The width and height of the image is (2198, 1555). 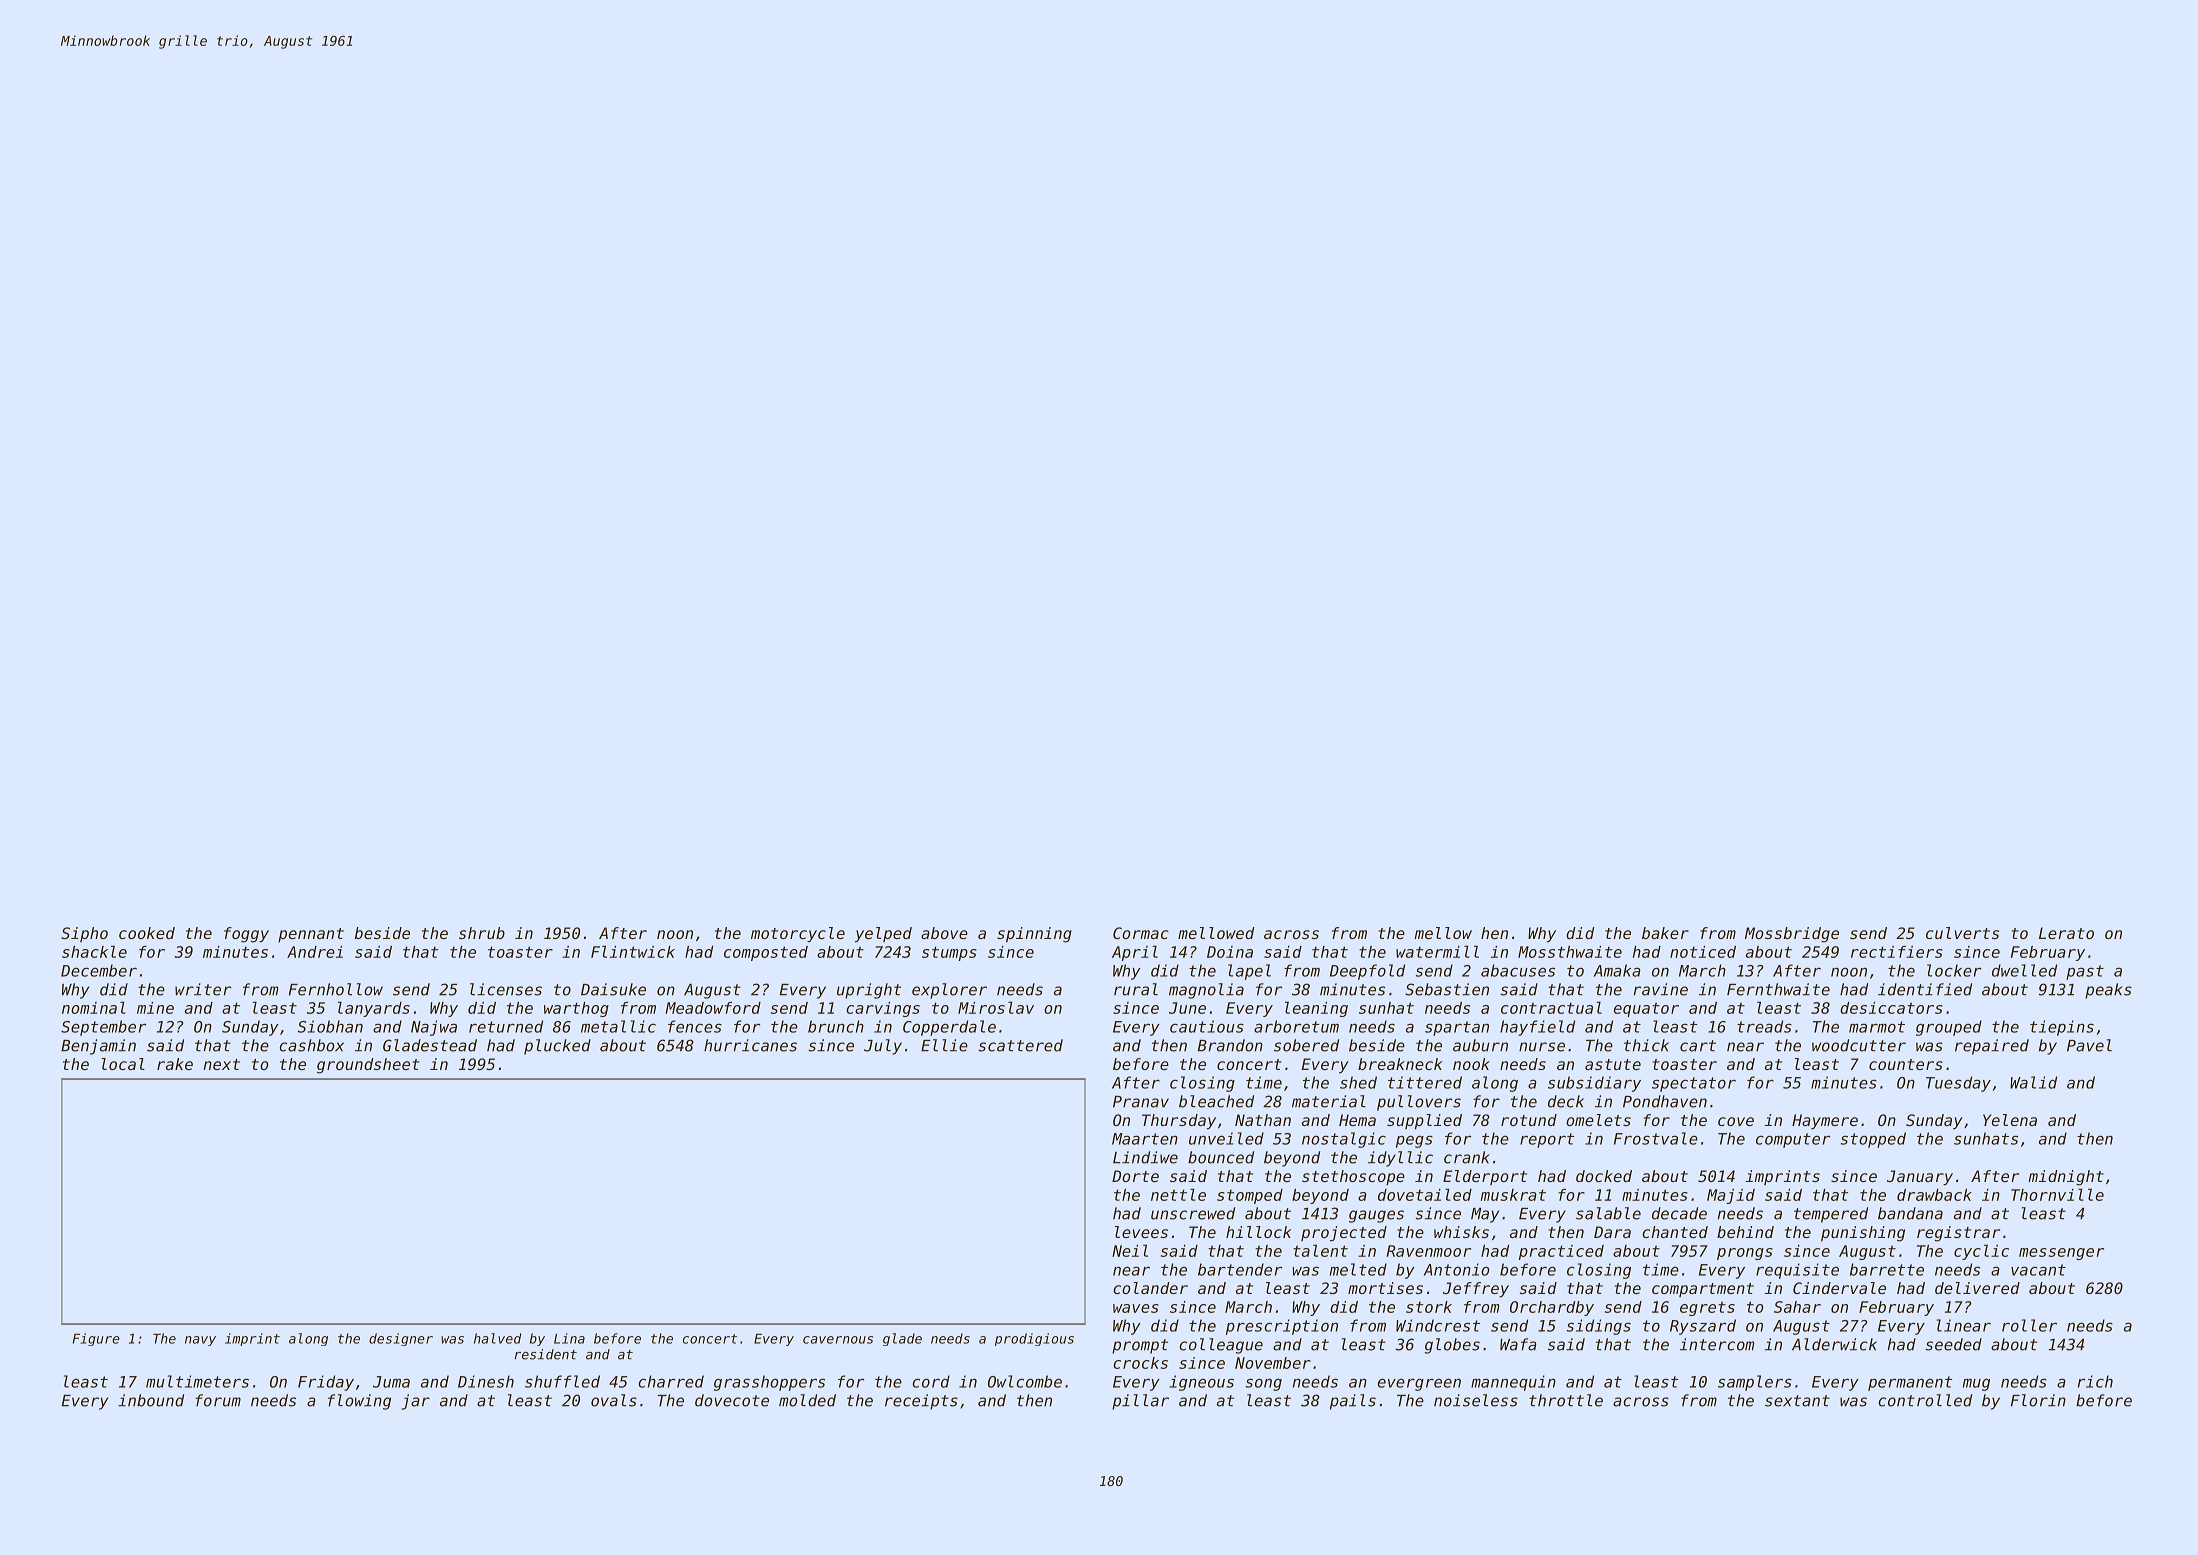 What do you see at coordinates (949, 991) in the image?
I see `explorer` at bounding box center [949, 991].
